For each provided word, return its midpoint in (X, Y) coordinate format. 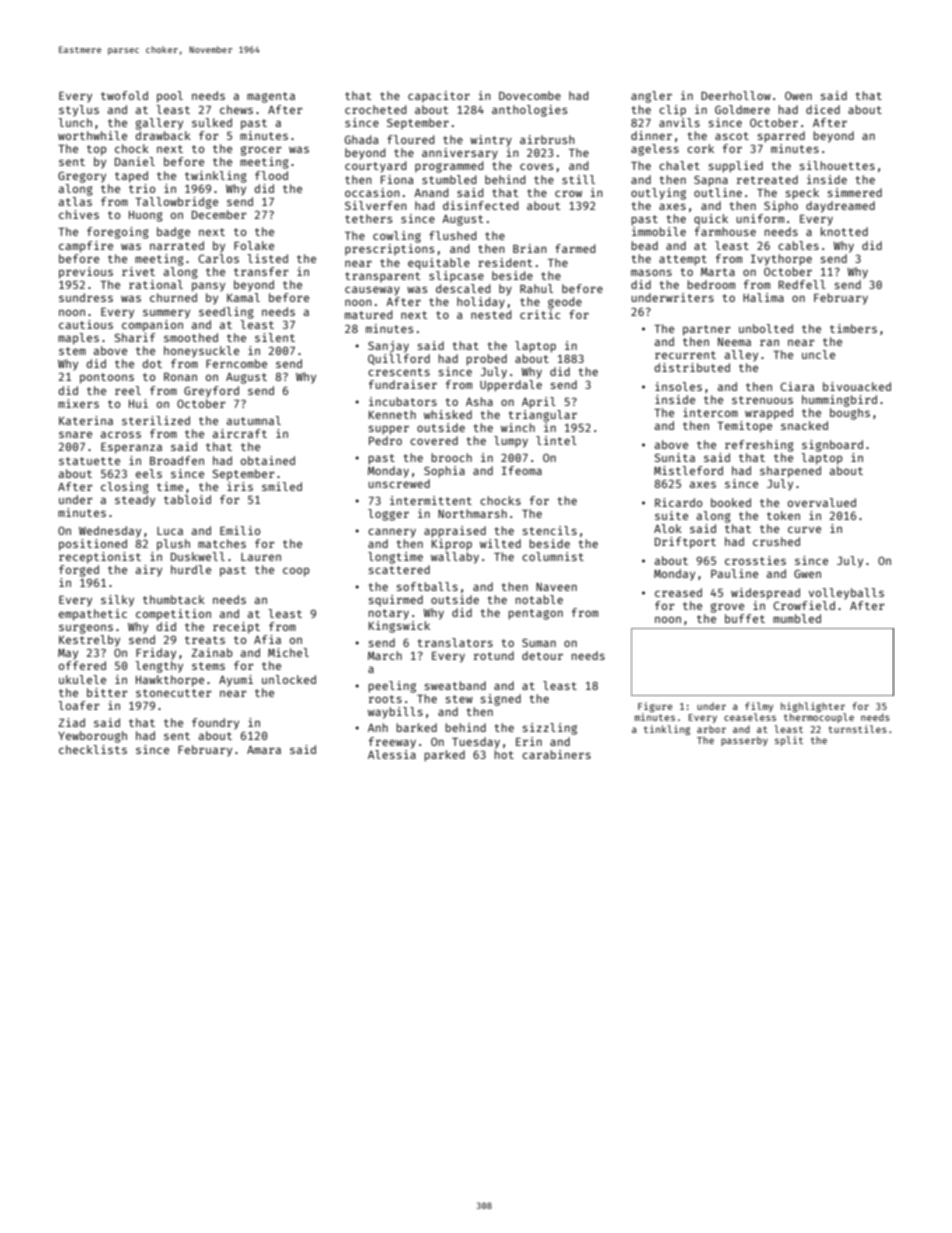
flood (271, 175)
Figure (655, 707)
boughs (850, 414)
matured (369, 314)
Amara (264, 750)
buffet (745, 618)
